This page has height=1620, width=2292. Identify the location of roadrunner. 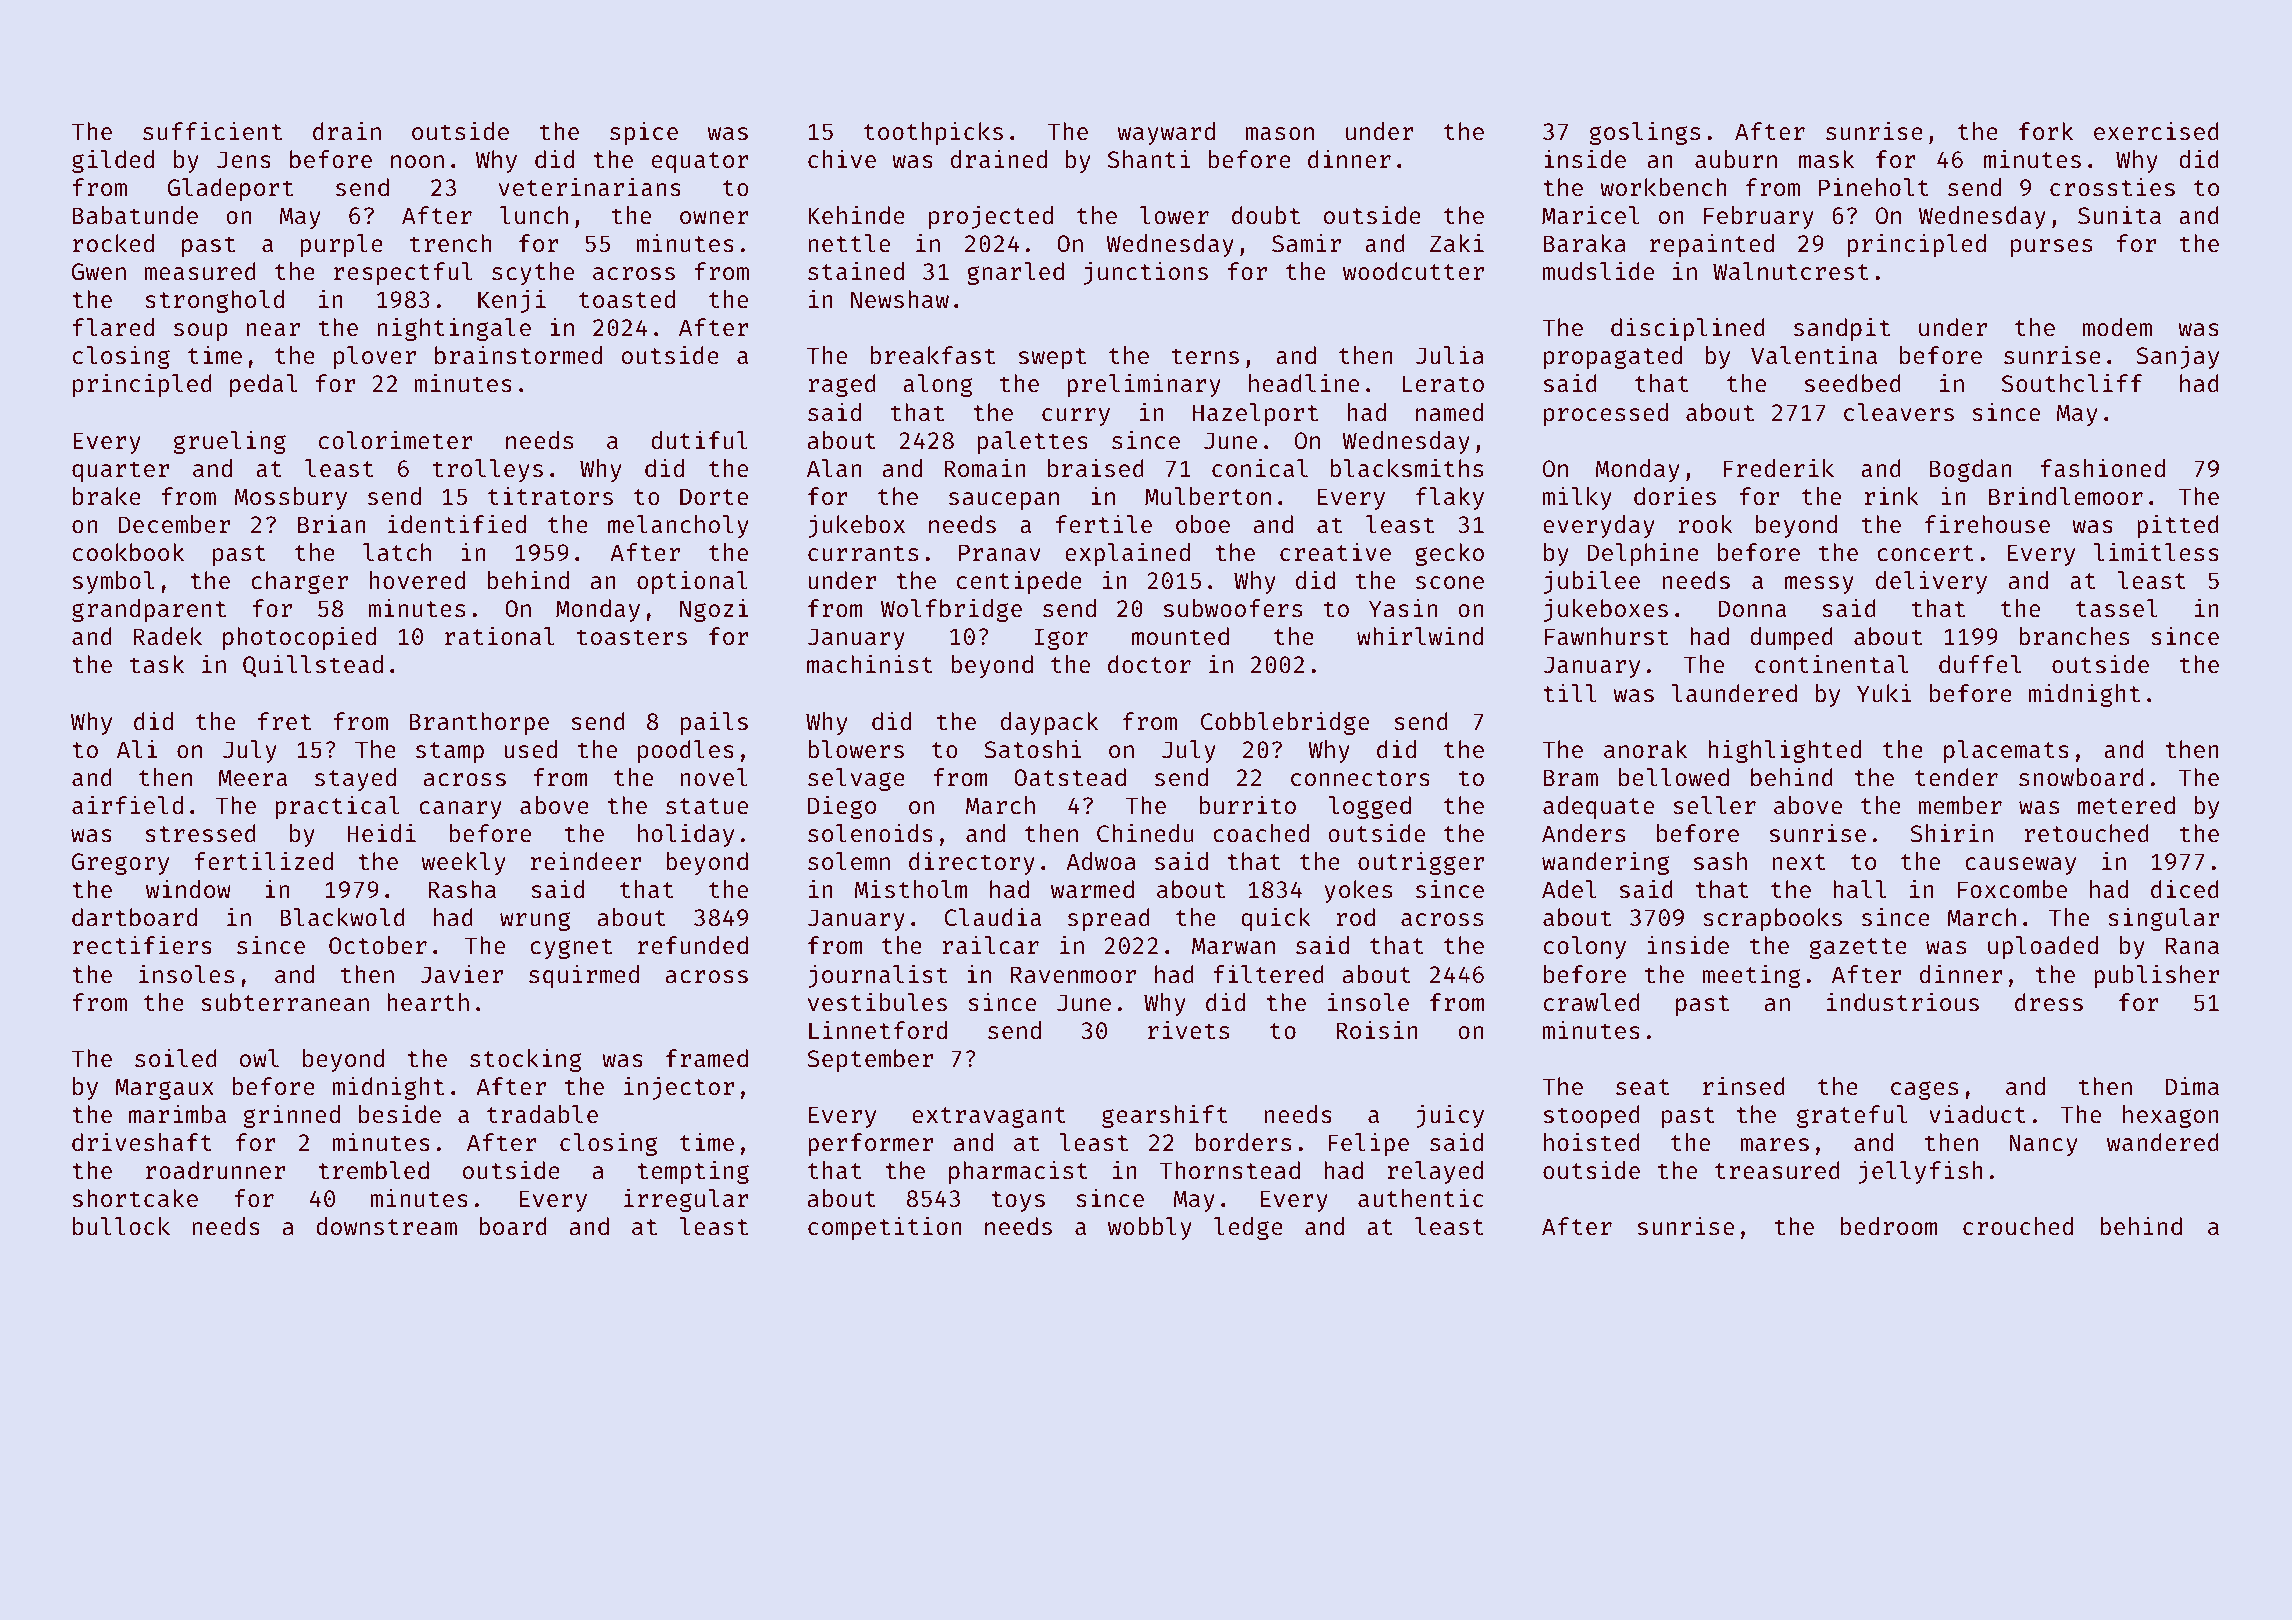
(215, 1170).
